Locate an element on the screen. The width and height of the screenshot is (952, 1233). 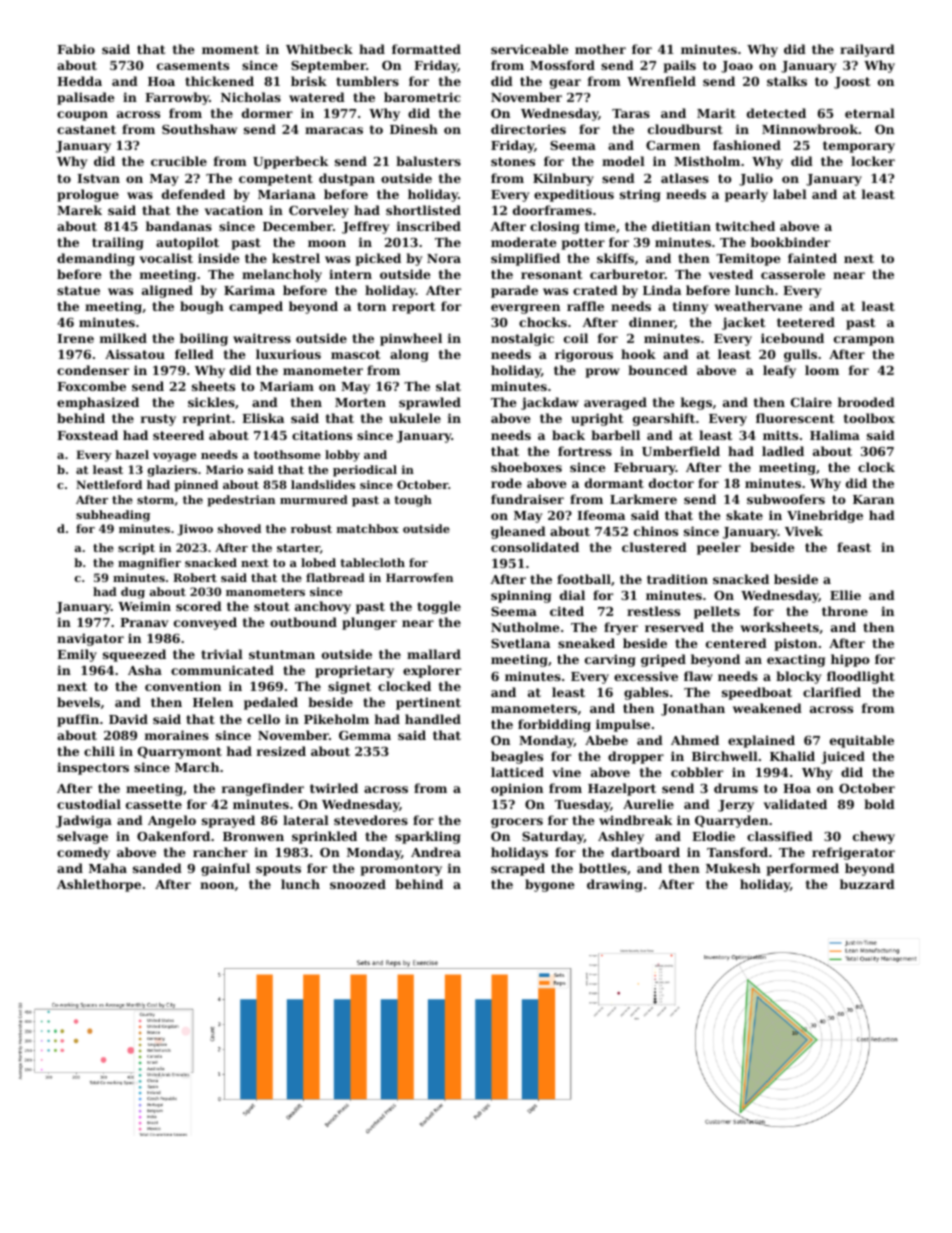
bygone is located at coordinates (550, 885).
